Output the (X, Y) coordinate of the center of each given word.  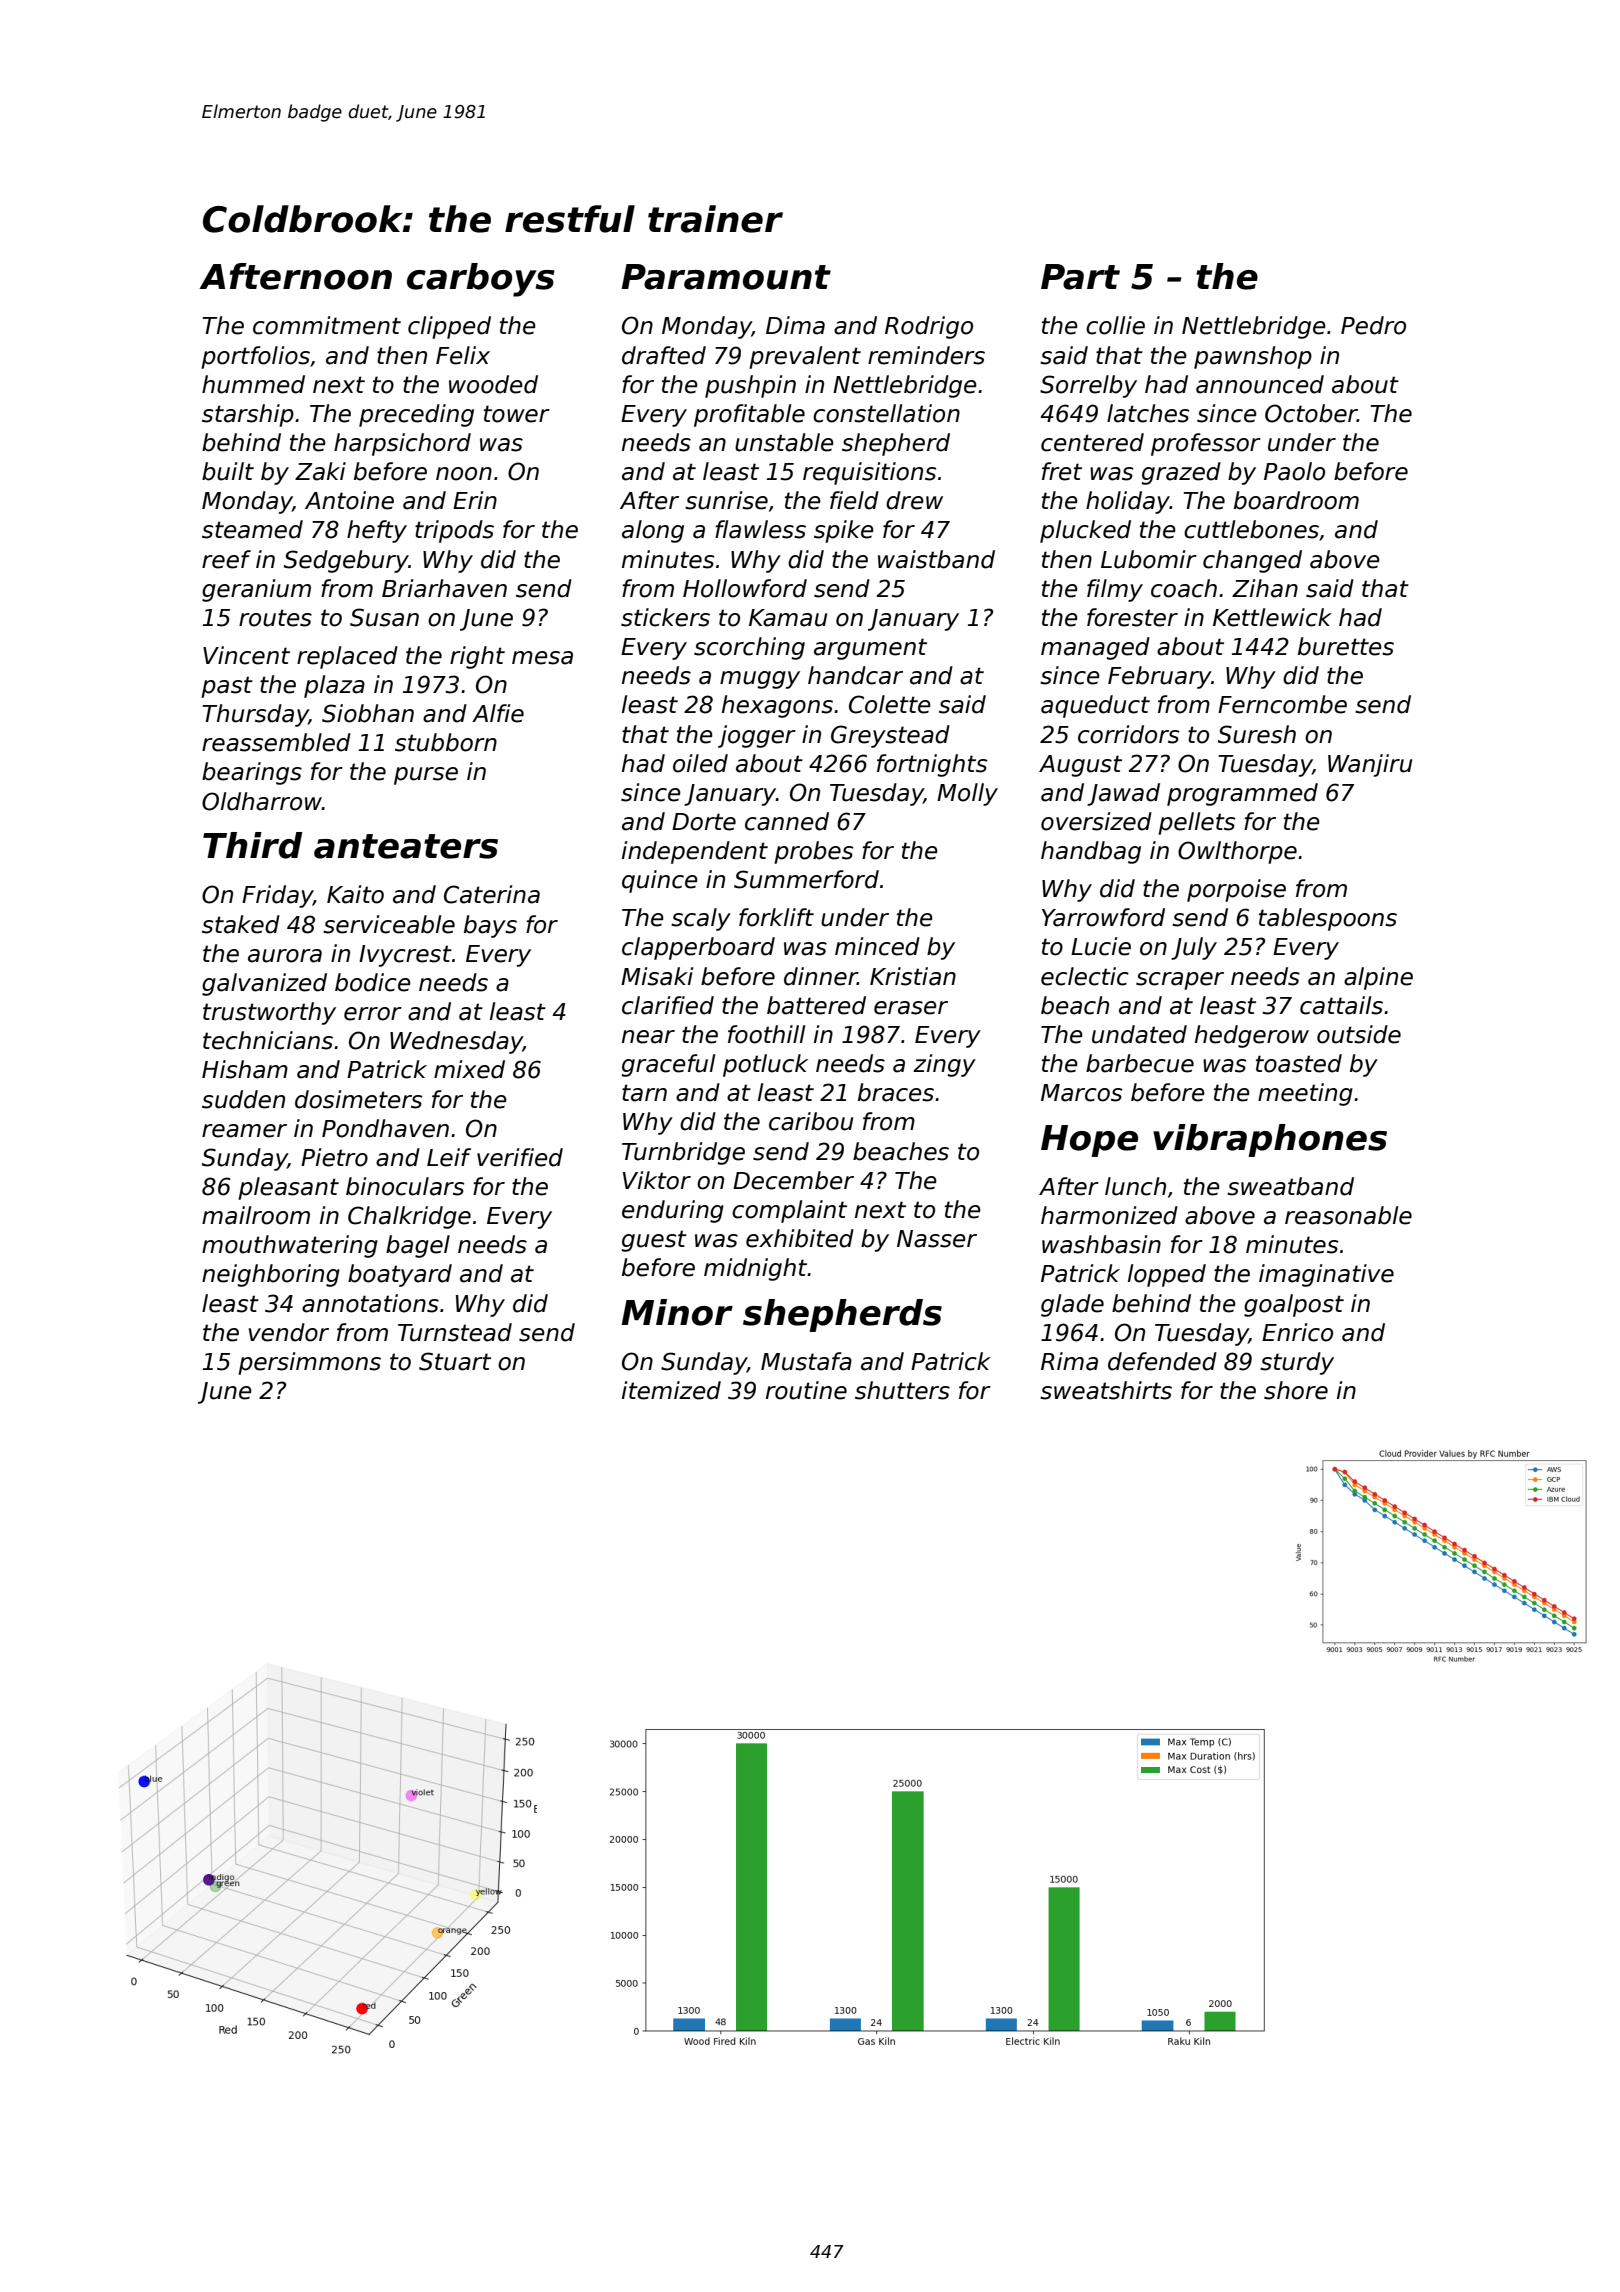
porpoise (1236, 890)
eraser (911, 1008)
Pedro (1373, 325)
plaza (334, 686)
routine (806, 1390)
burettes (1346, 646)
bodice (373, 982)
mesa (542, 658)
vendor (289, 1332)
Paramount (726, 277)
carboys (481, 280)
